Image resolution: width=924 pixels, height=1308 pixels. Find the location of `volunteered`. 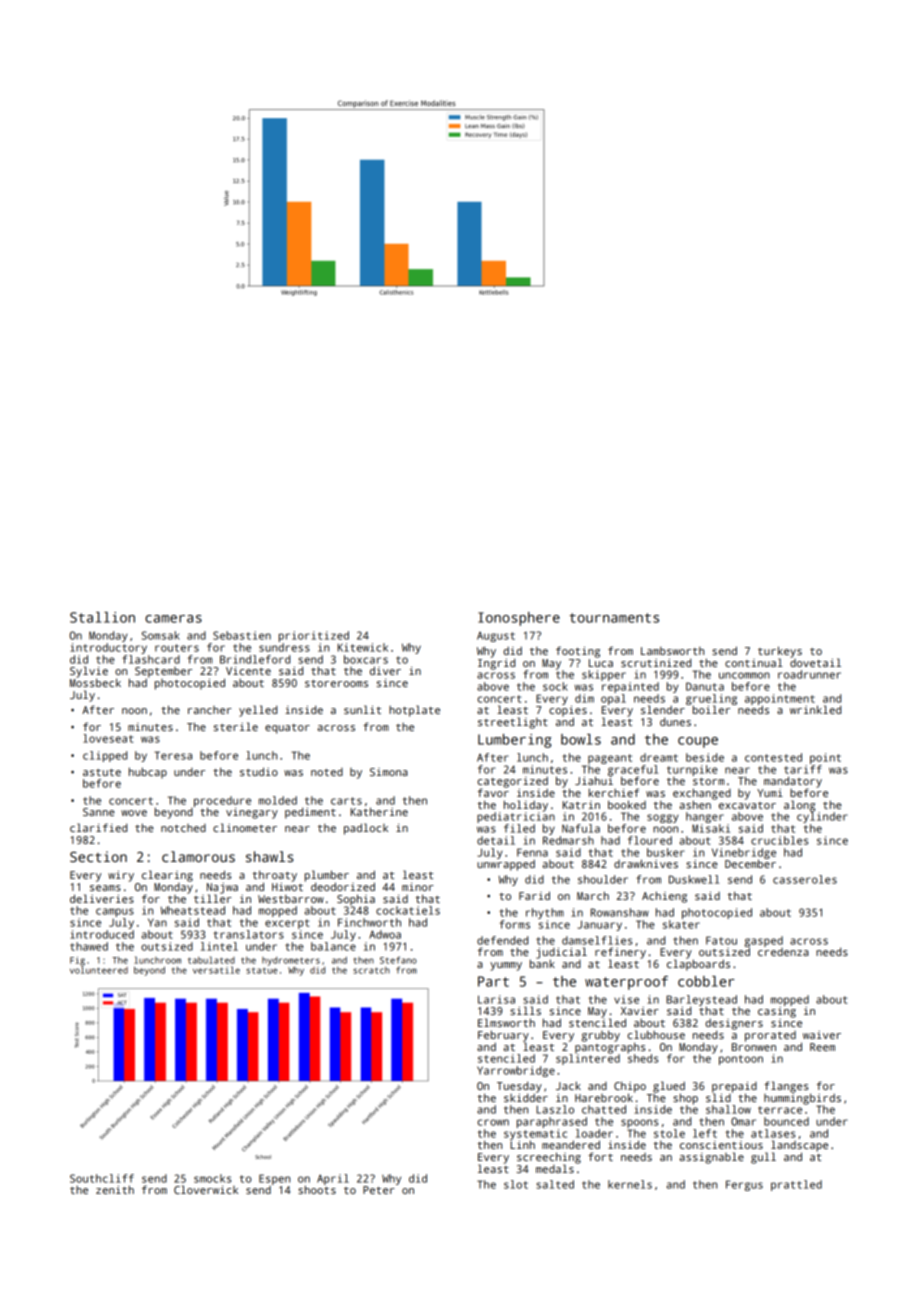

volunteered is located at coordinates (99, 970).
